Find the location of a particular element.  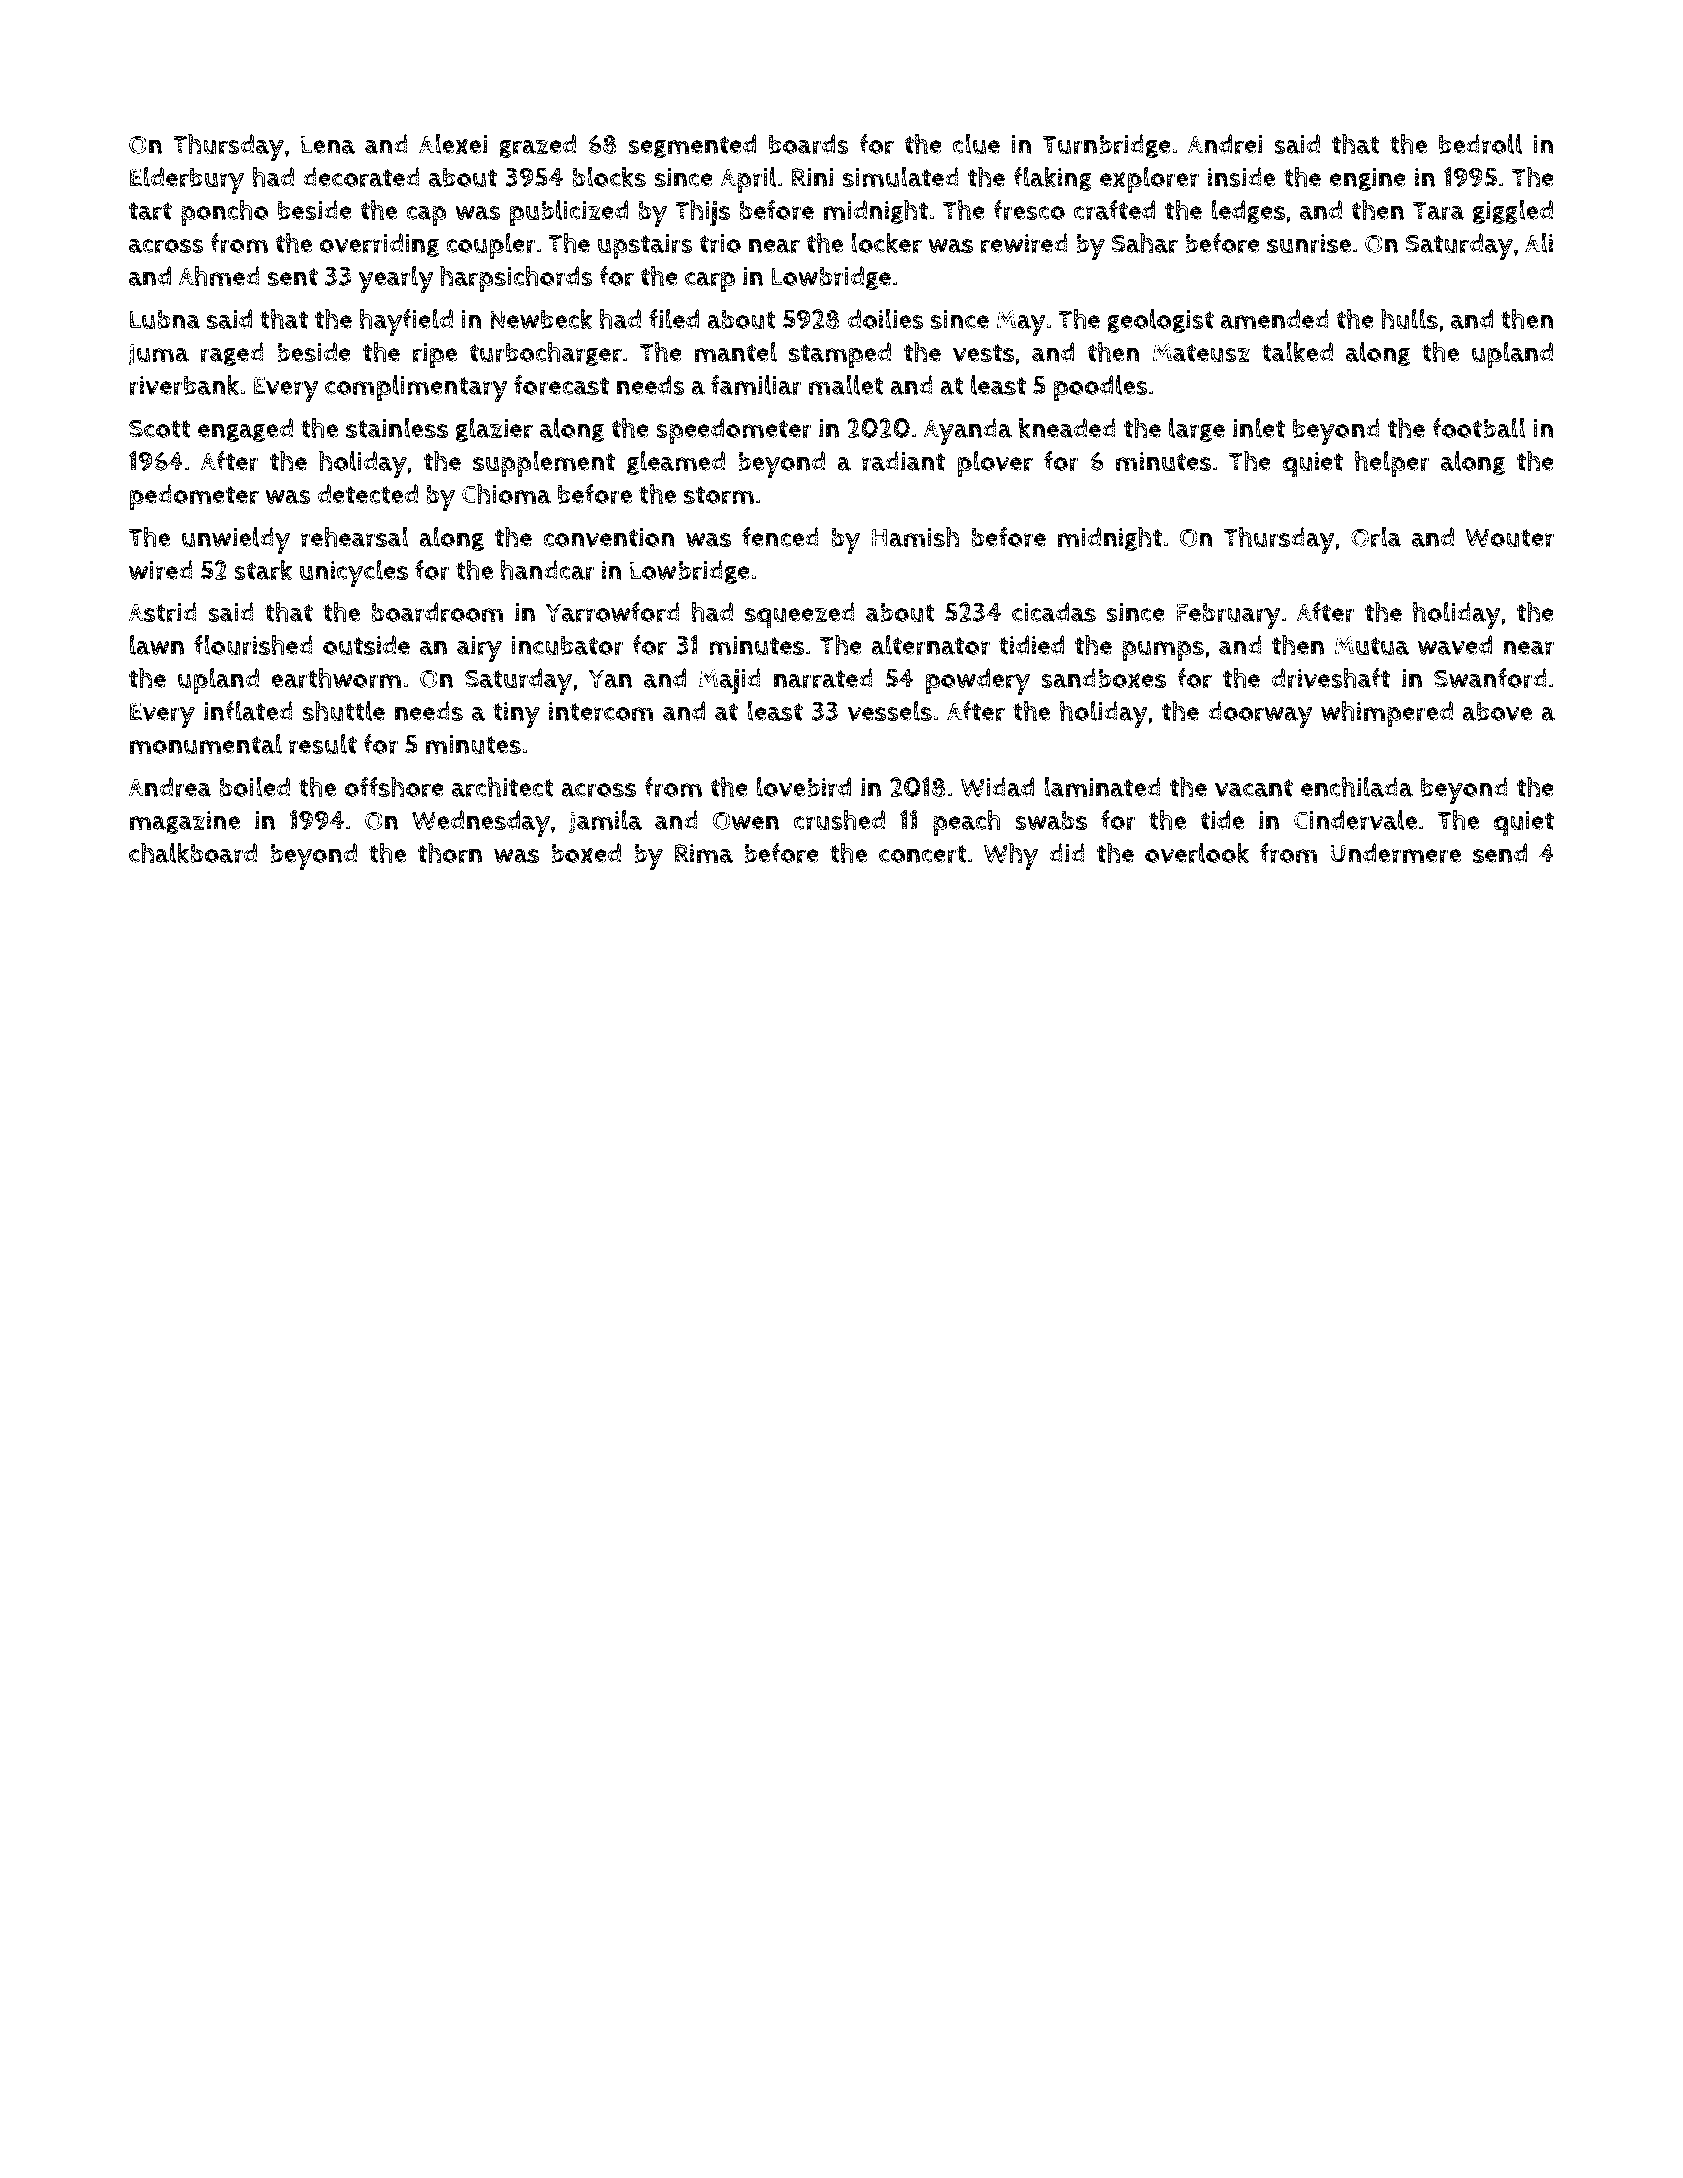

Orla is located at coordinates (1376, 537).
